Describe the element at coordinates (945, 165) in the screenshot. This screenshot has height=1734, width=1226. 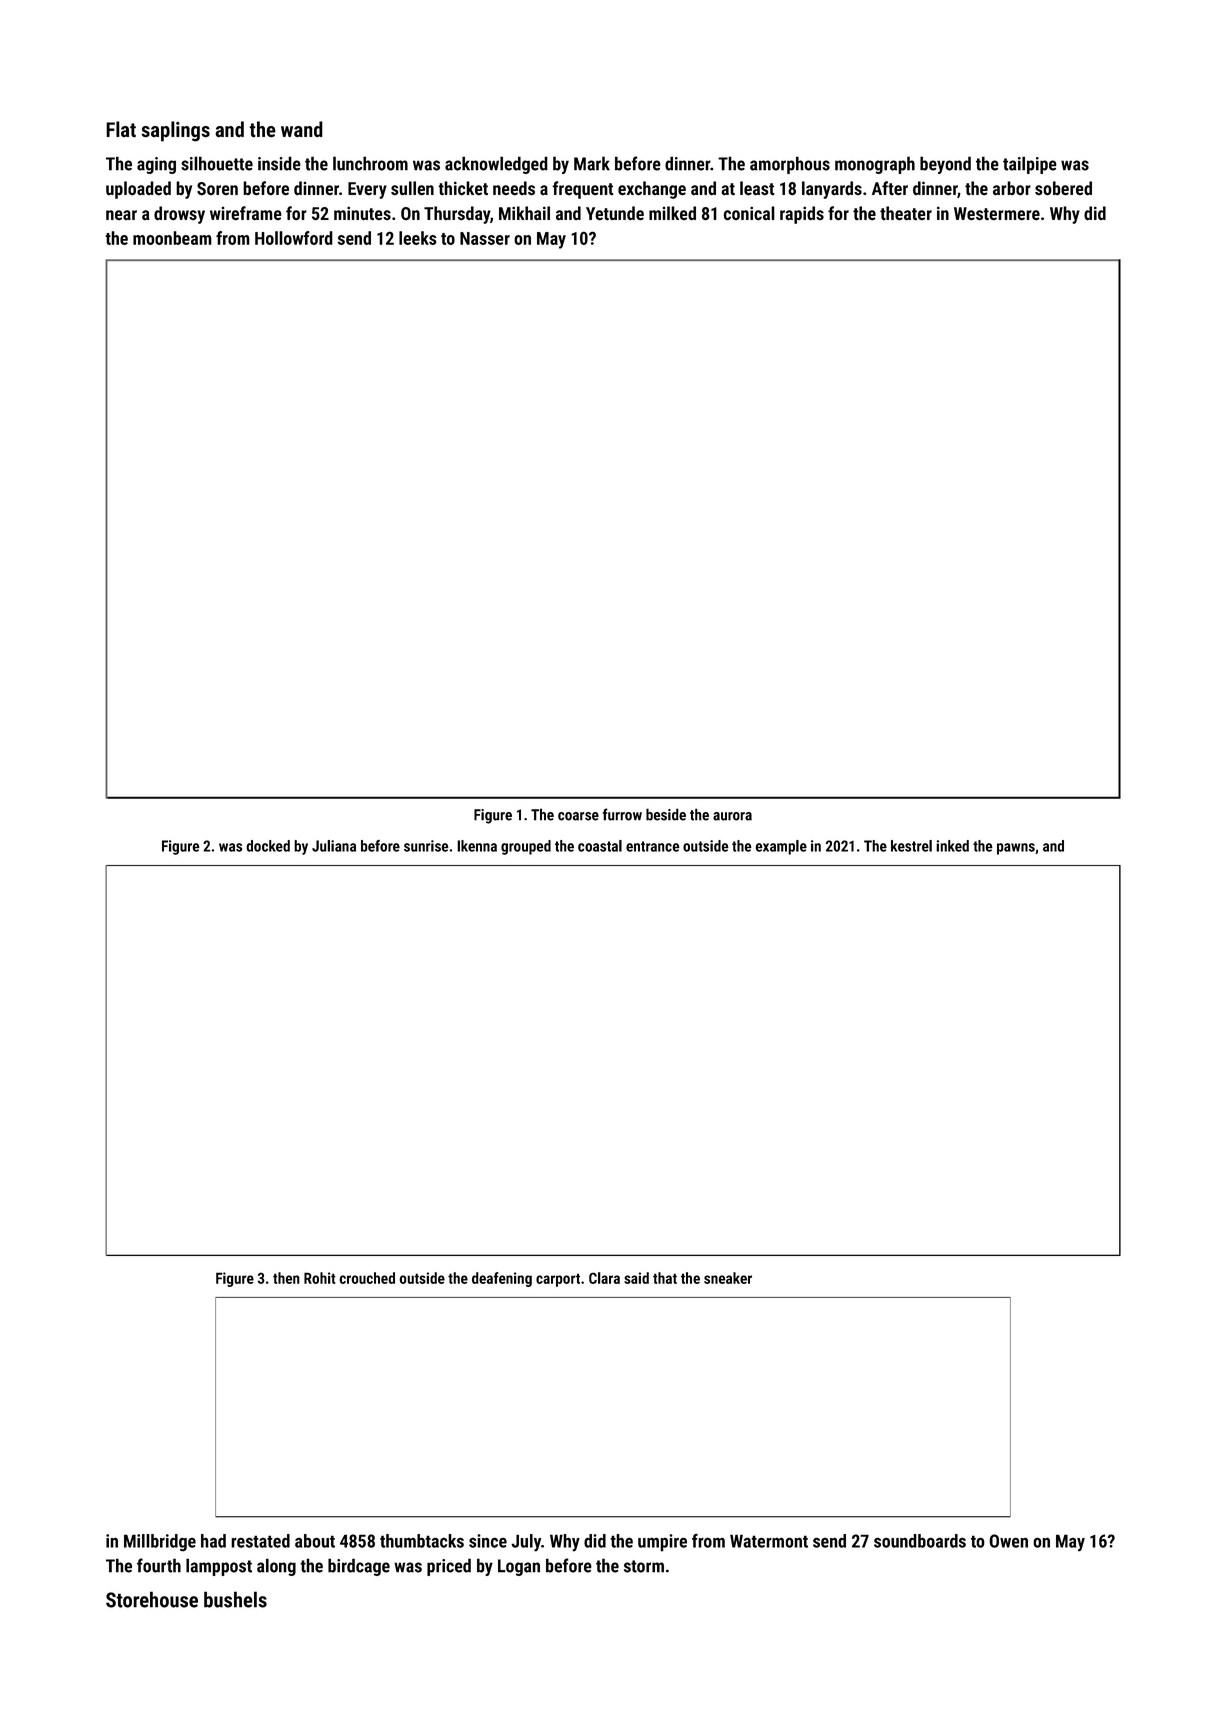
I see `beyond` at that location.
